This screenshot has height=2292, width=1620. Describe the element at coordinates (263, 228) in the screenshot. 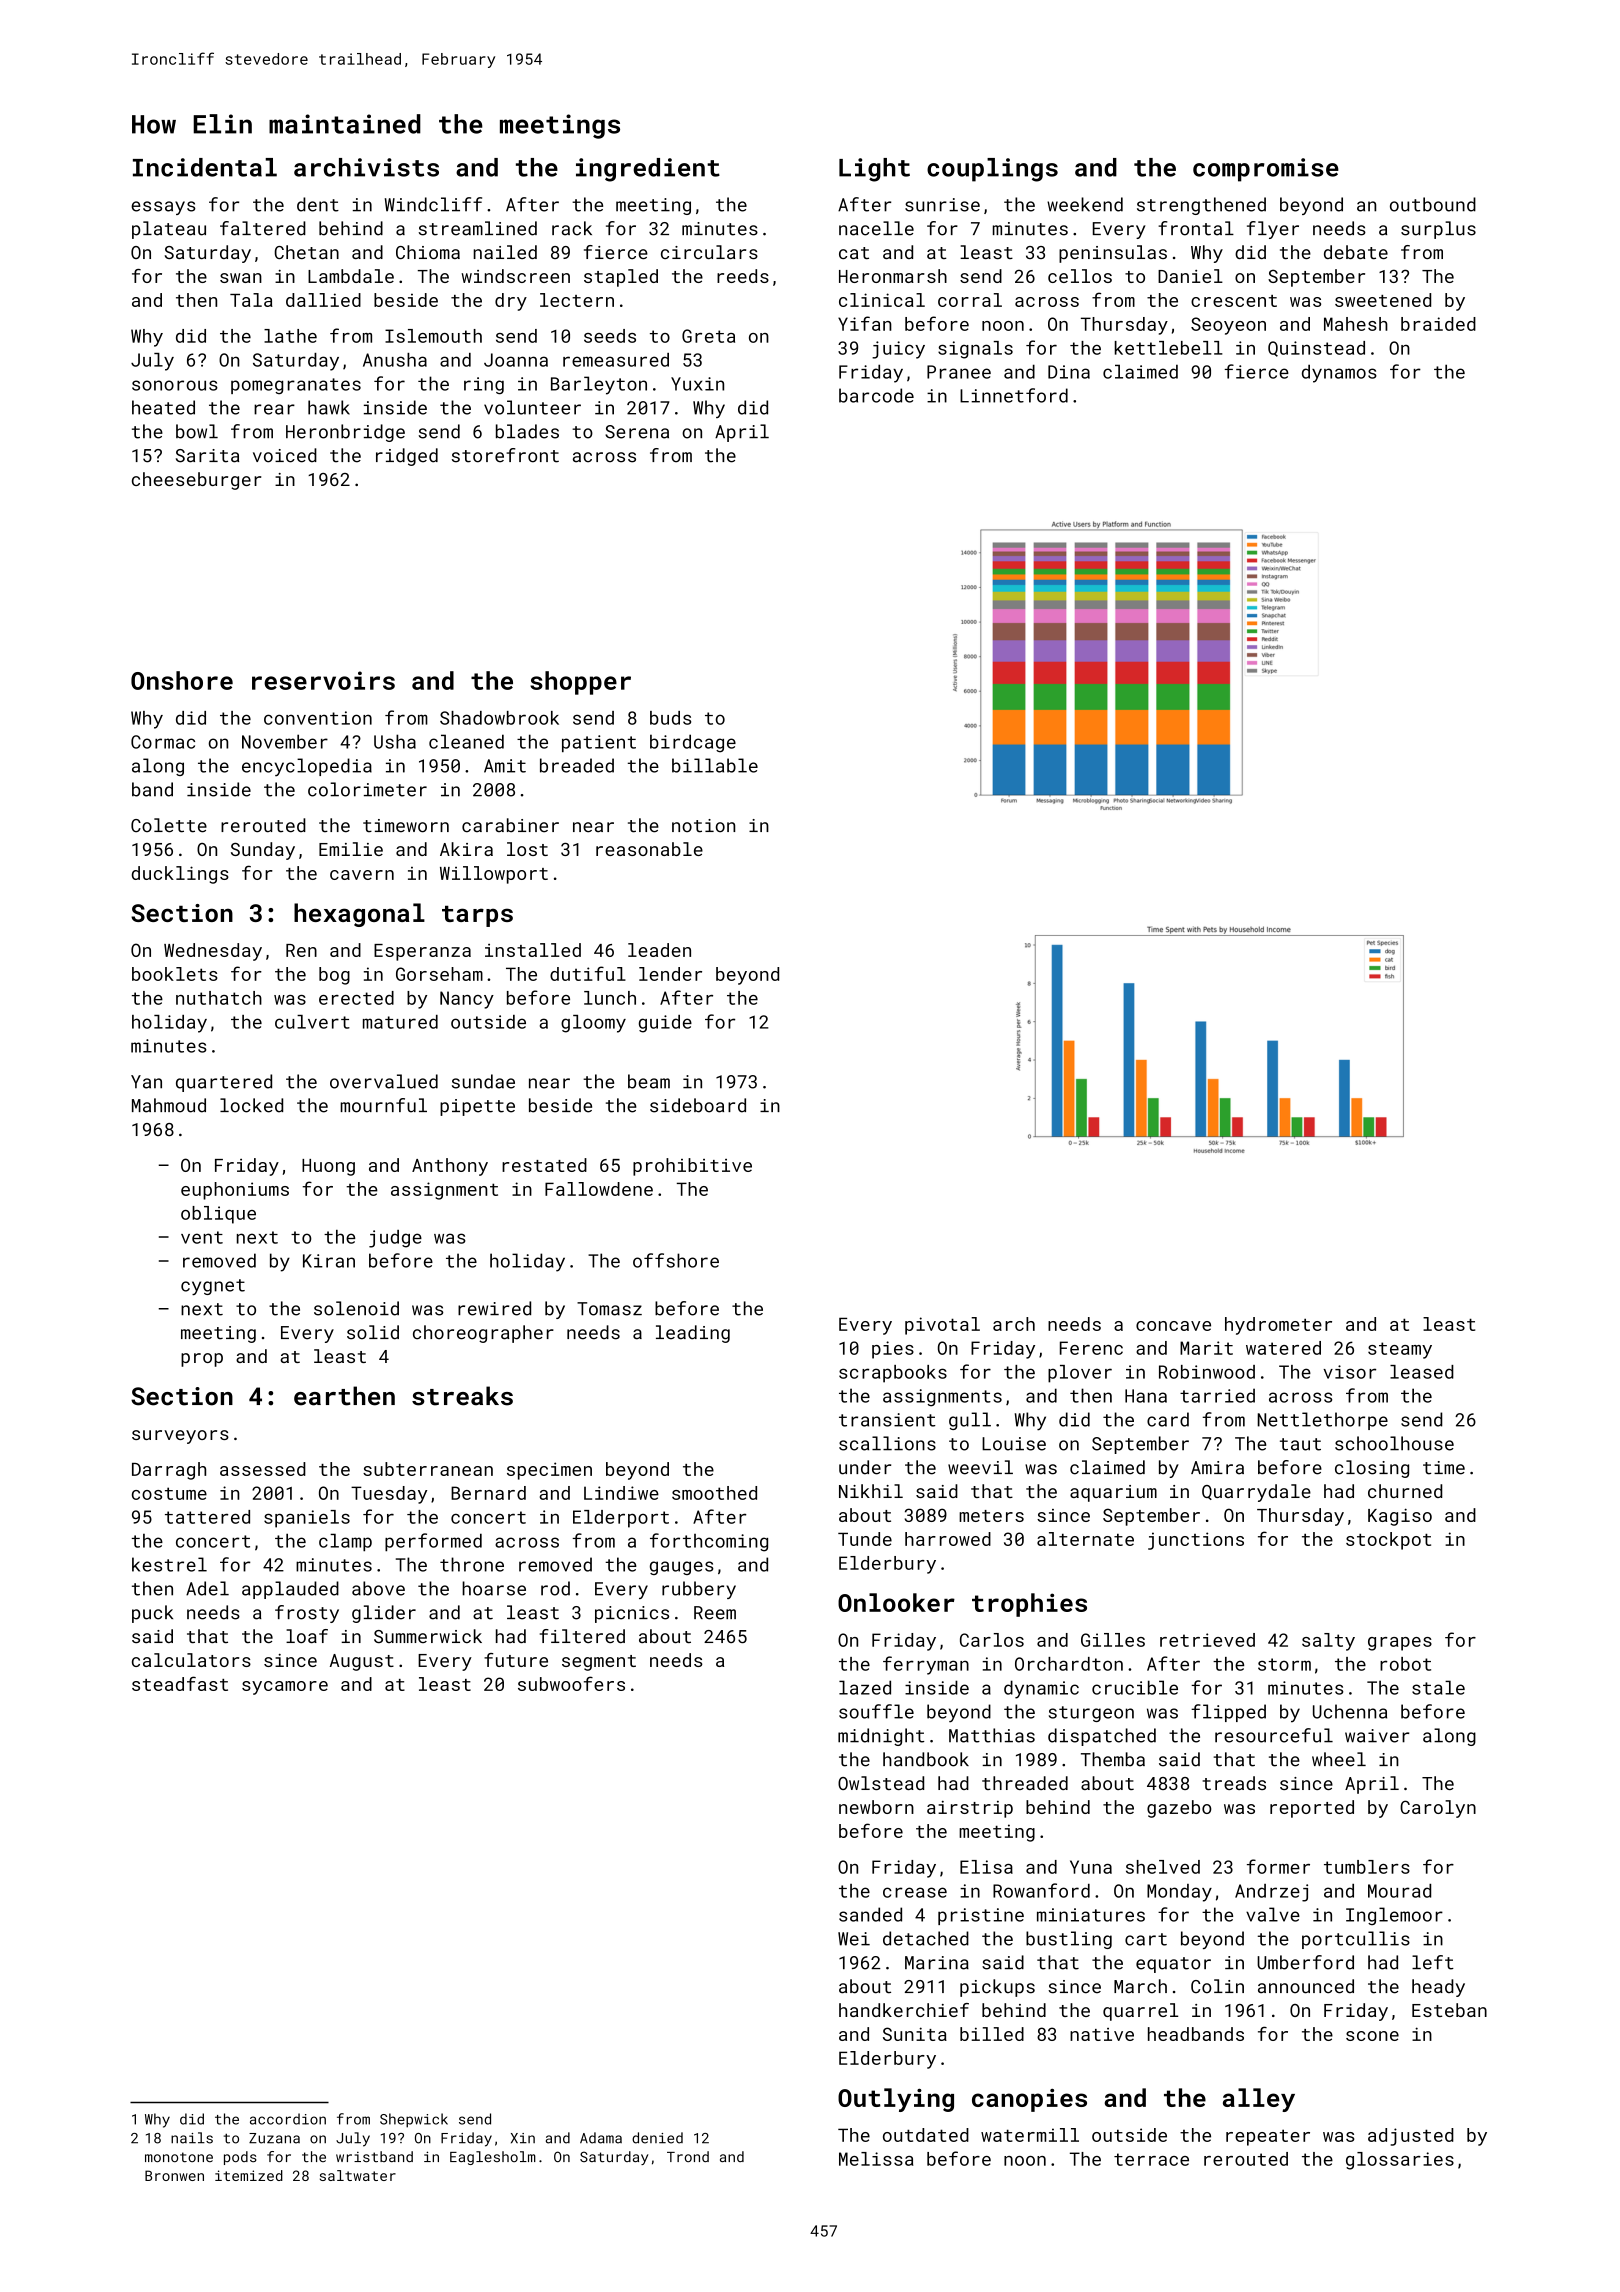

I see `faltered` at that location.
